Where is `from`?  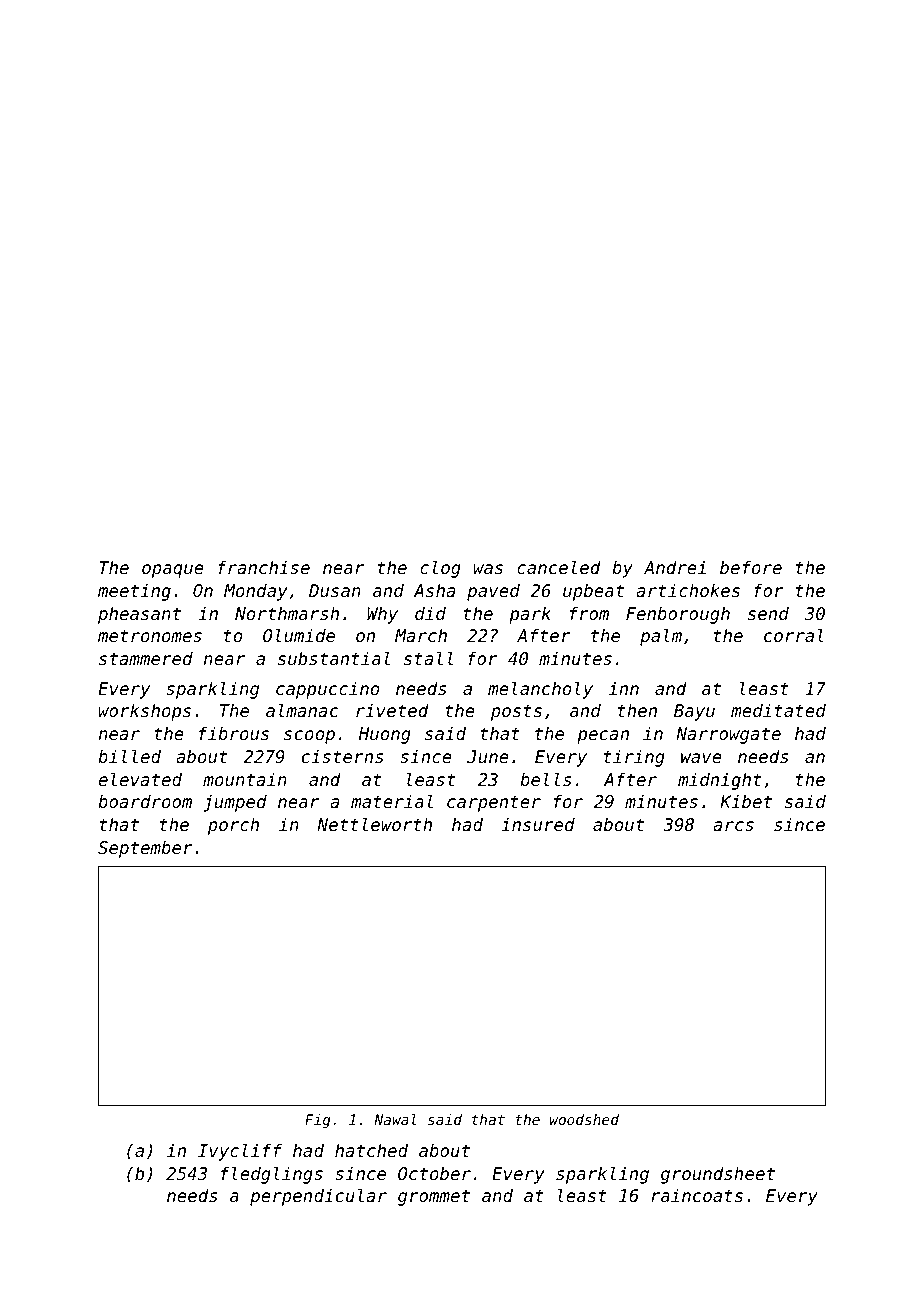 from is located at coordinates (589, 613).
